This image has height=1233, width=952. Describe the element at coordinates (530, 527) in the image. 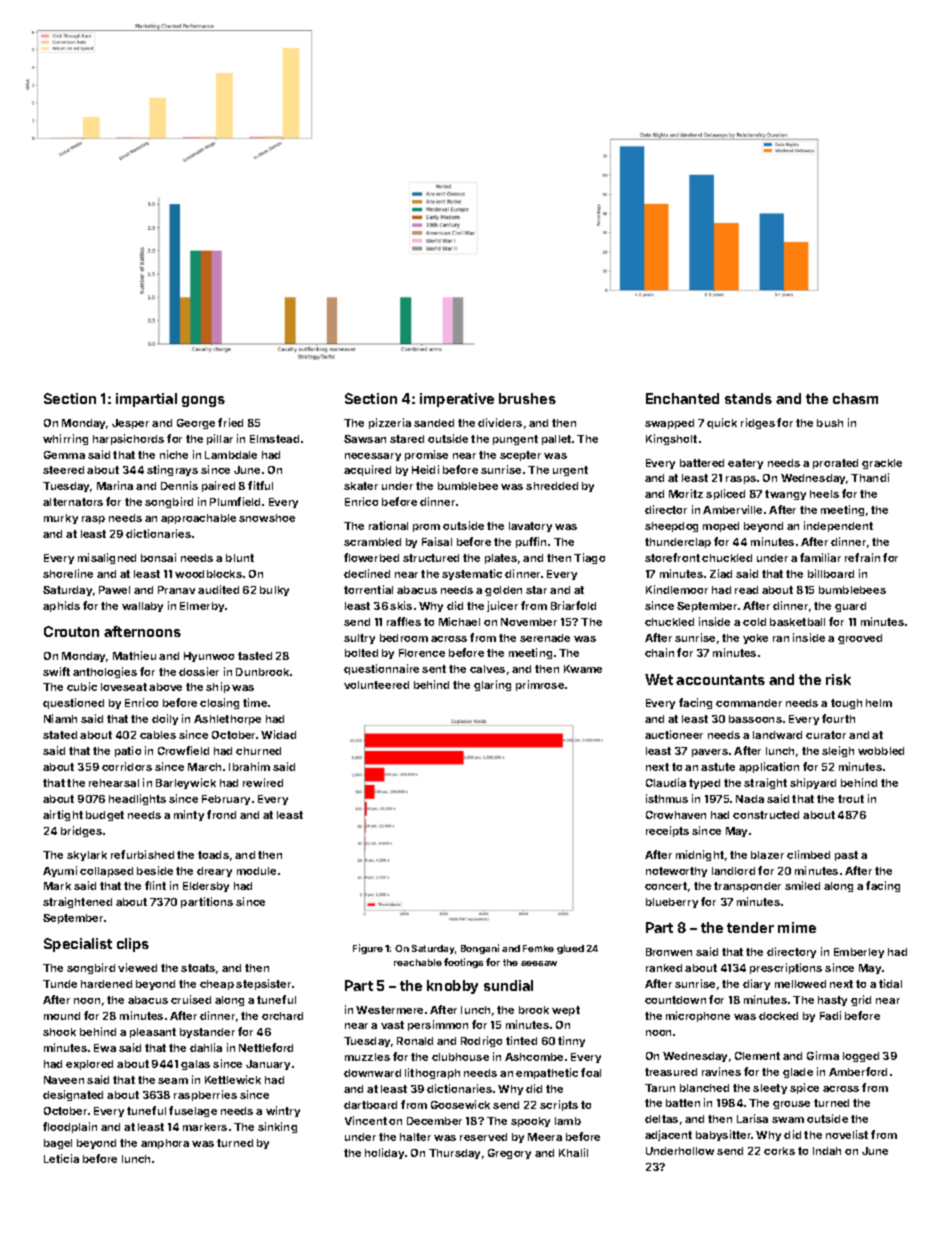

I see `lavatory` at that location.
